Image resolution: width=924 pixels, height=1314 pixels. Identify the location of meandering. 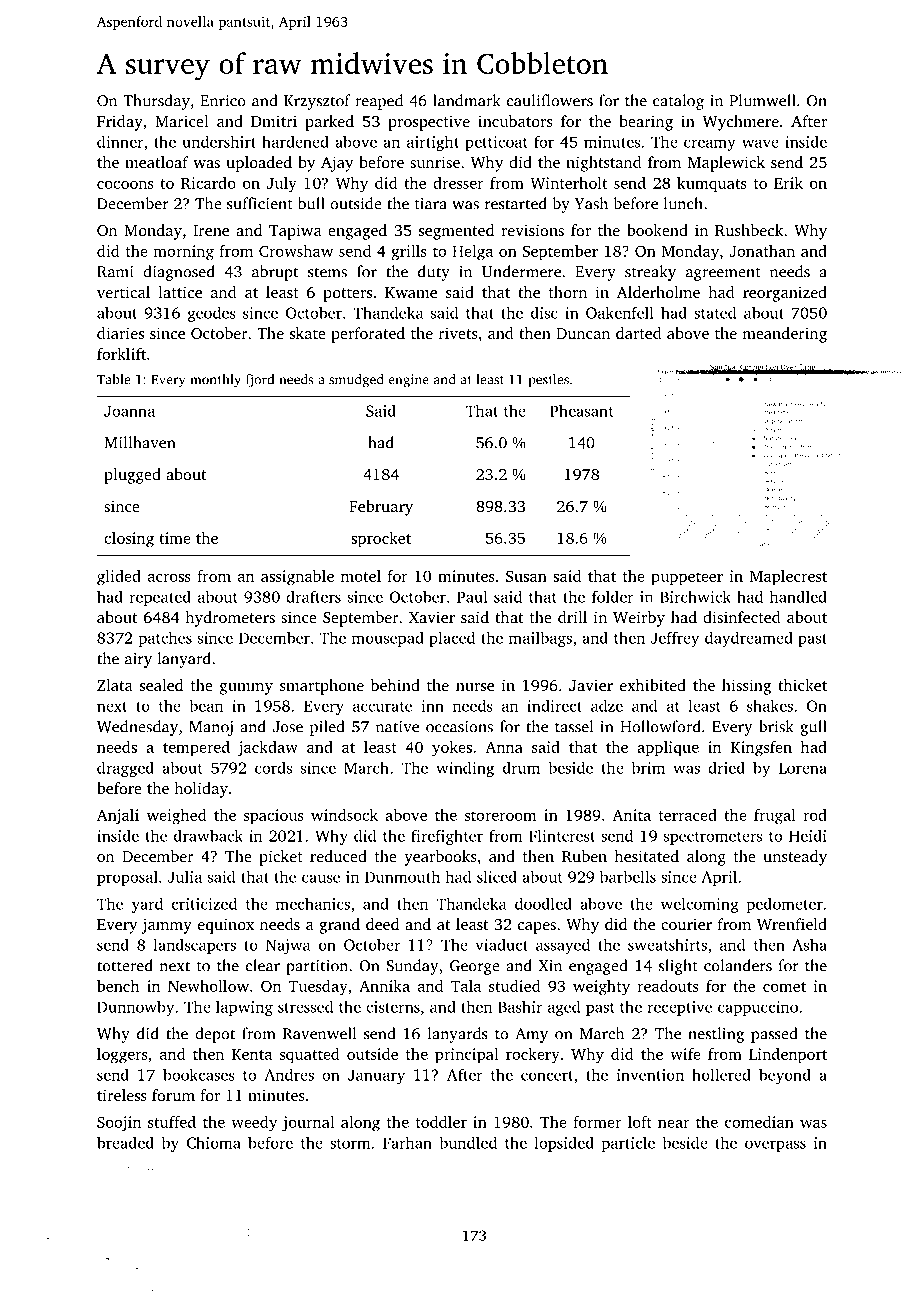
(784, 335).
